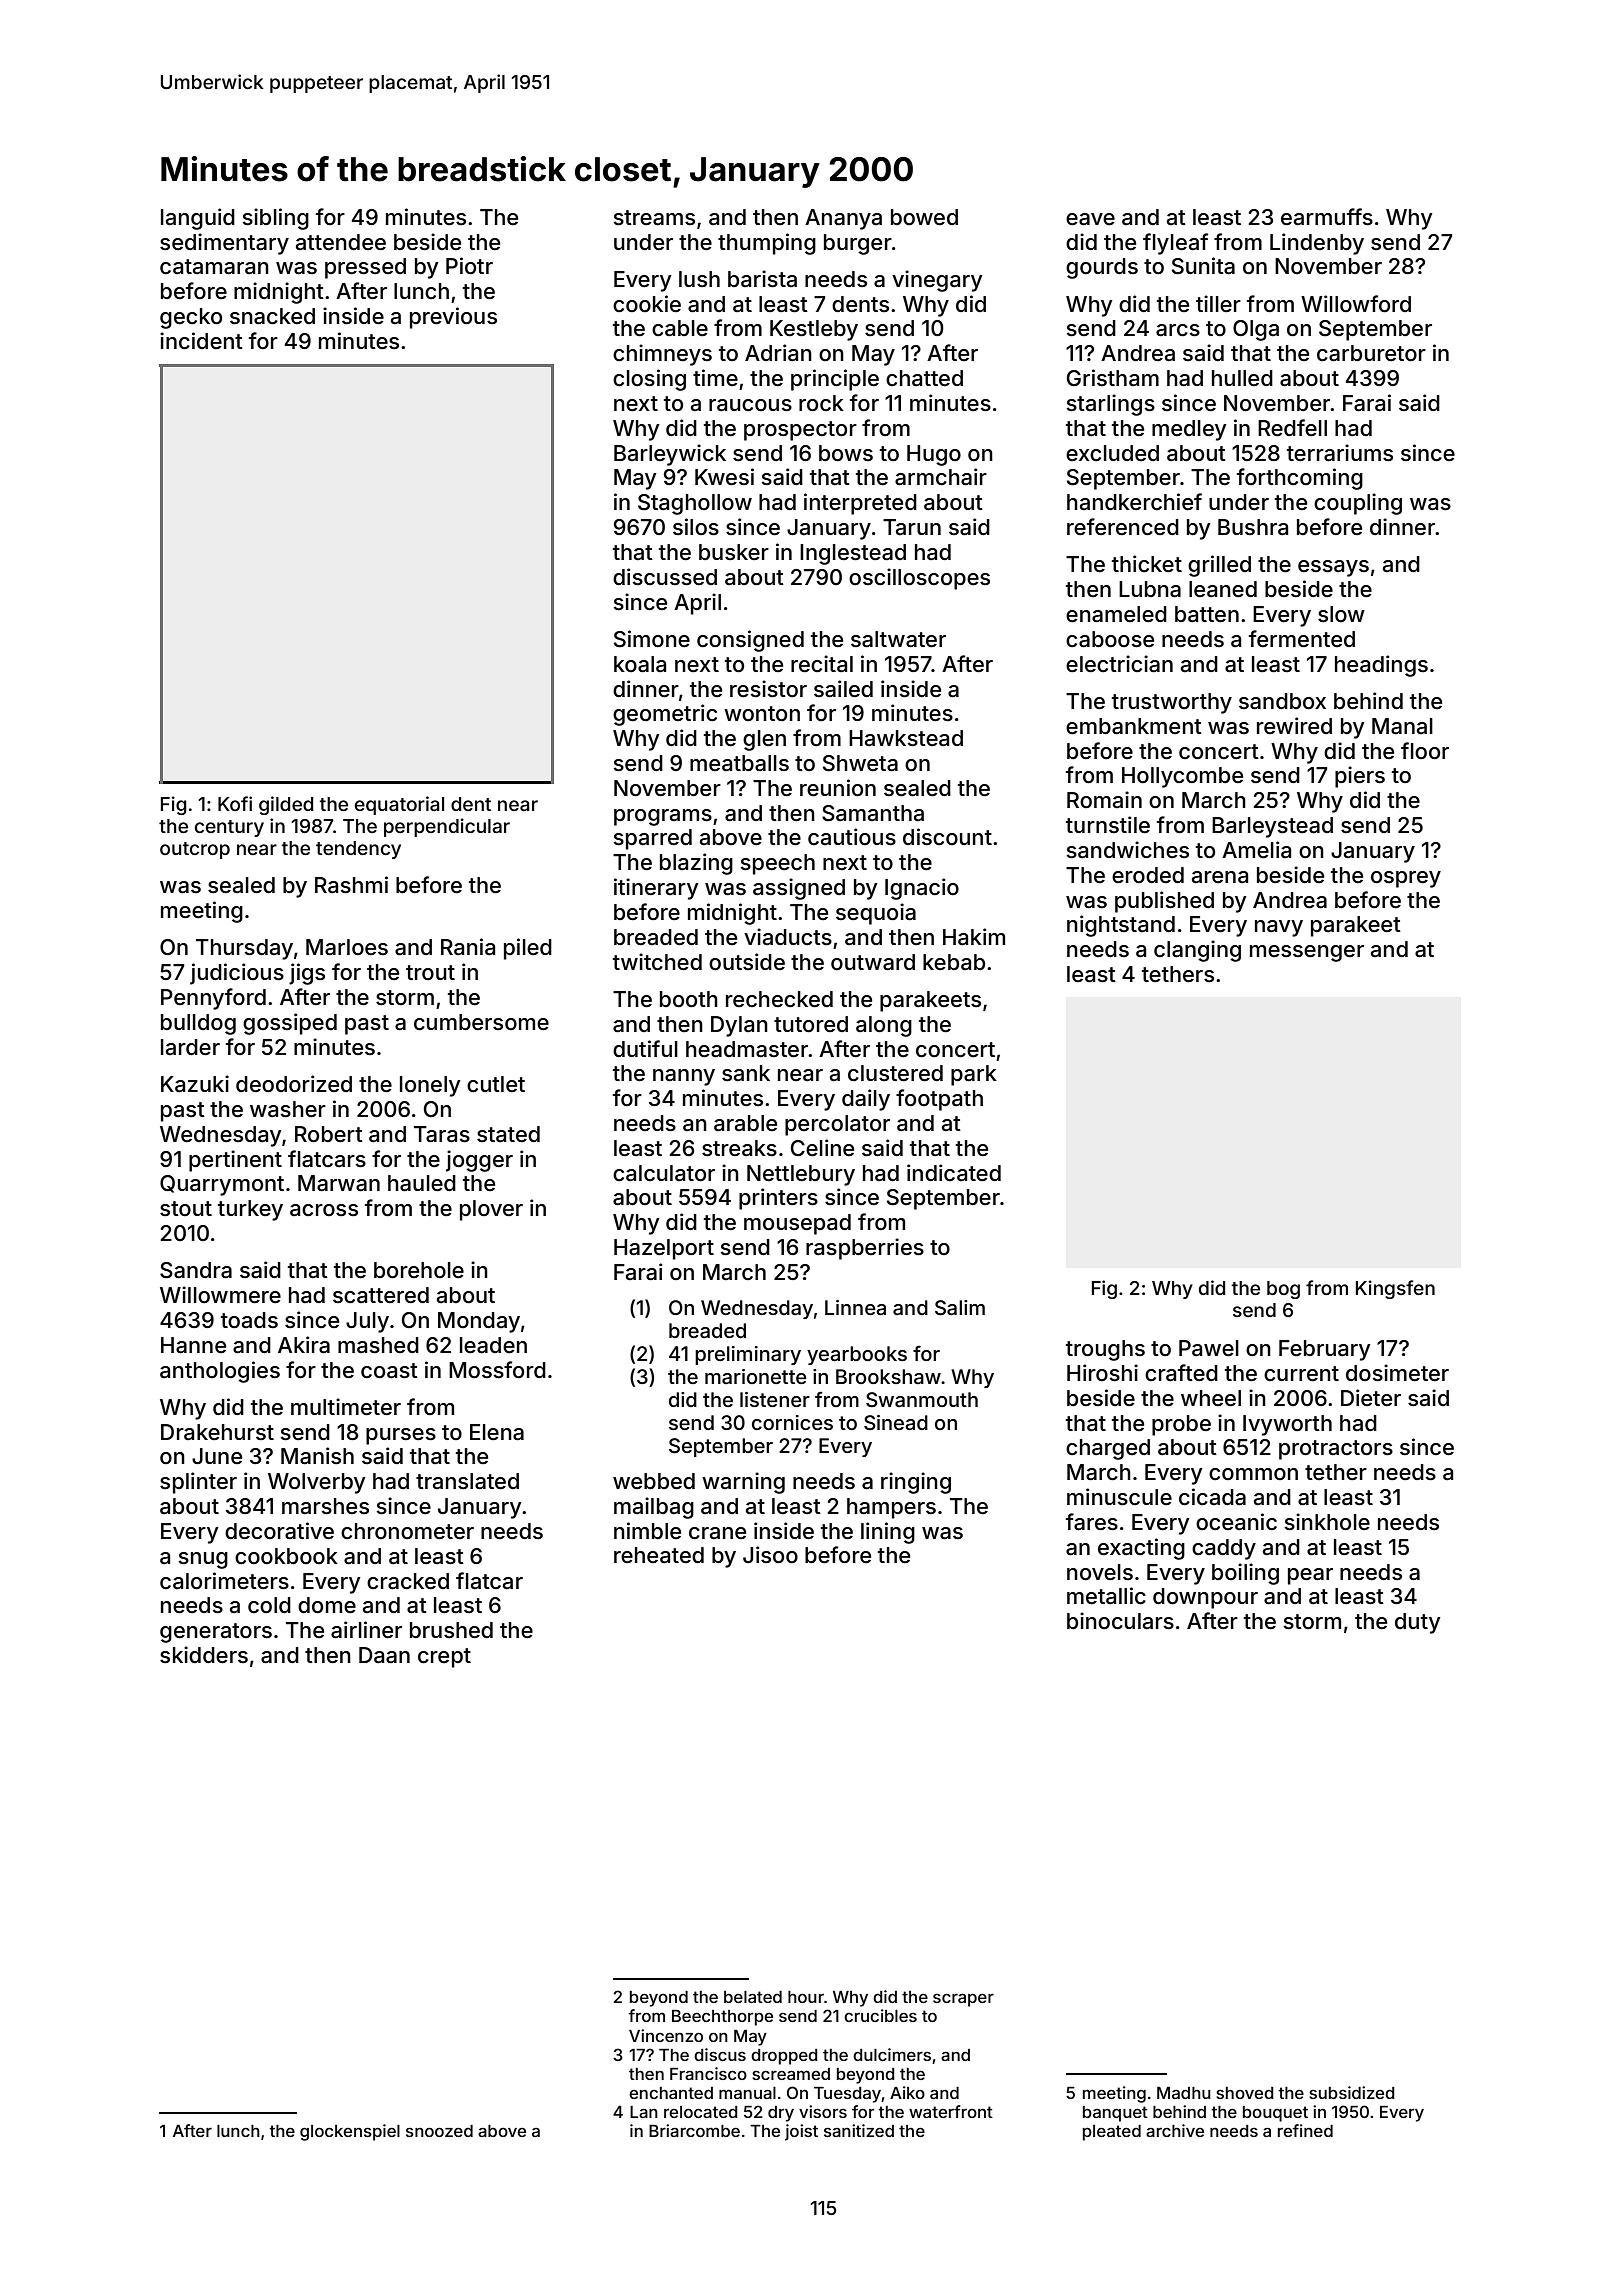 The width and height of the screenshot is (1620, 2292). I want to click on Ananya, so click(843, 219).
